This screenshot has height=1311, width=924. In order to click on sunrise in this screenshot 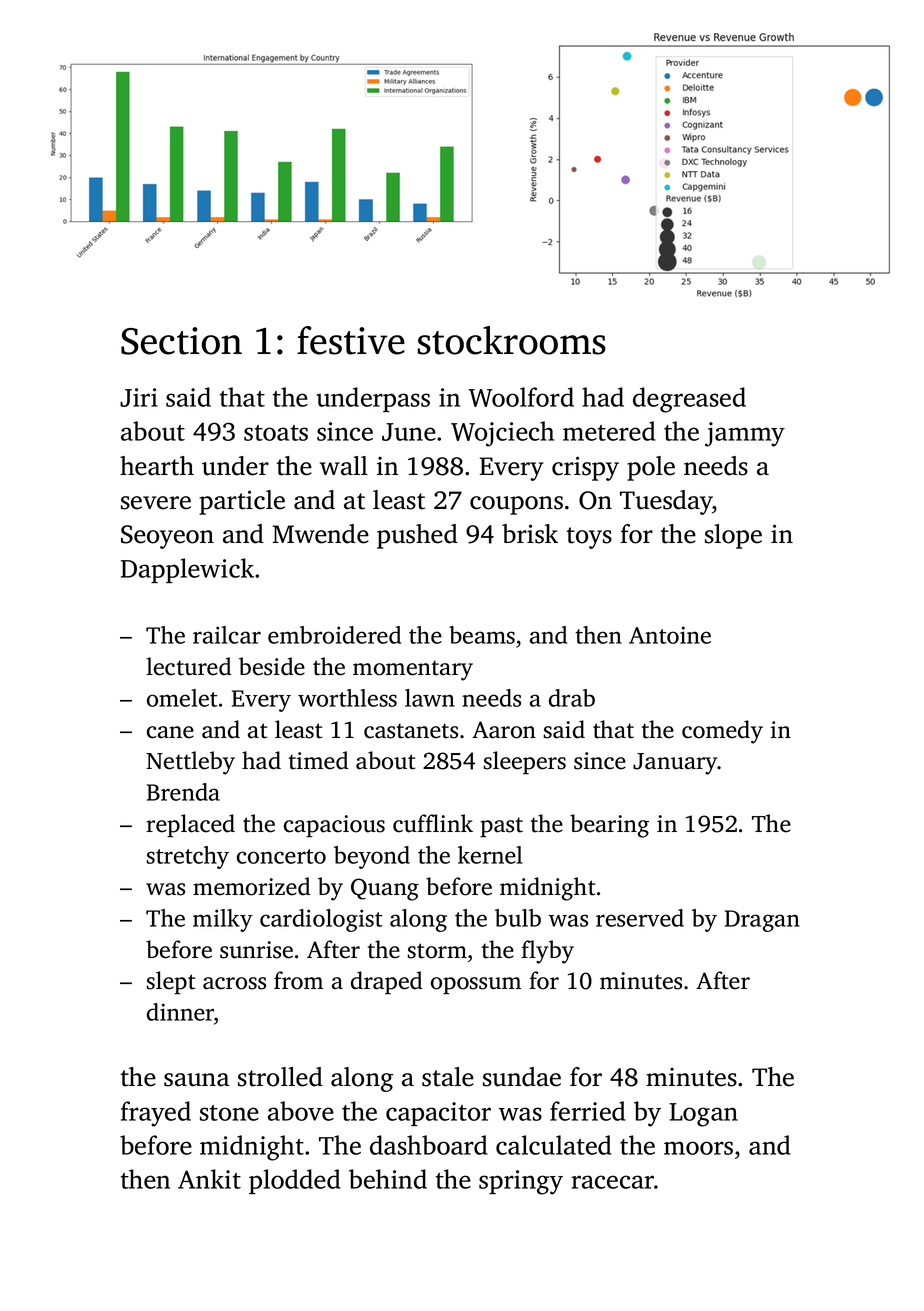, I will do `click(256, 950)`.
